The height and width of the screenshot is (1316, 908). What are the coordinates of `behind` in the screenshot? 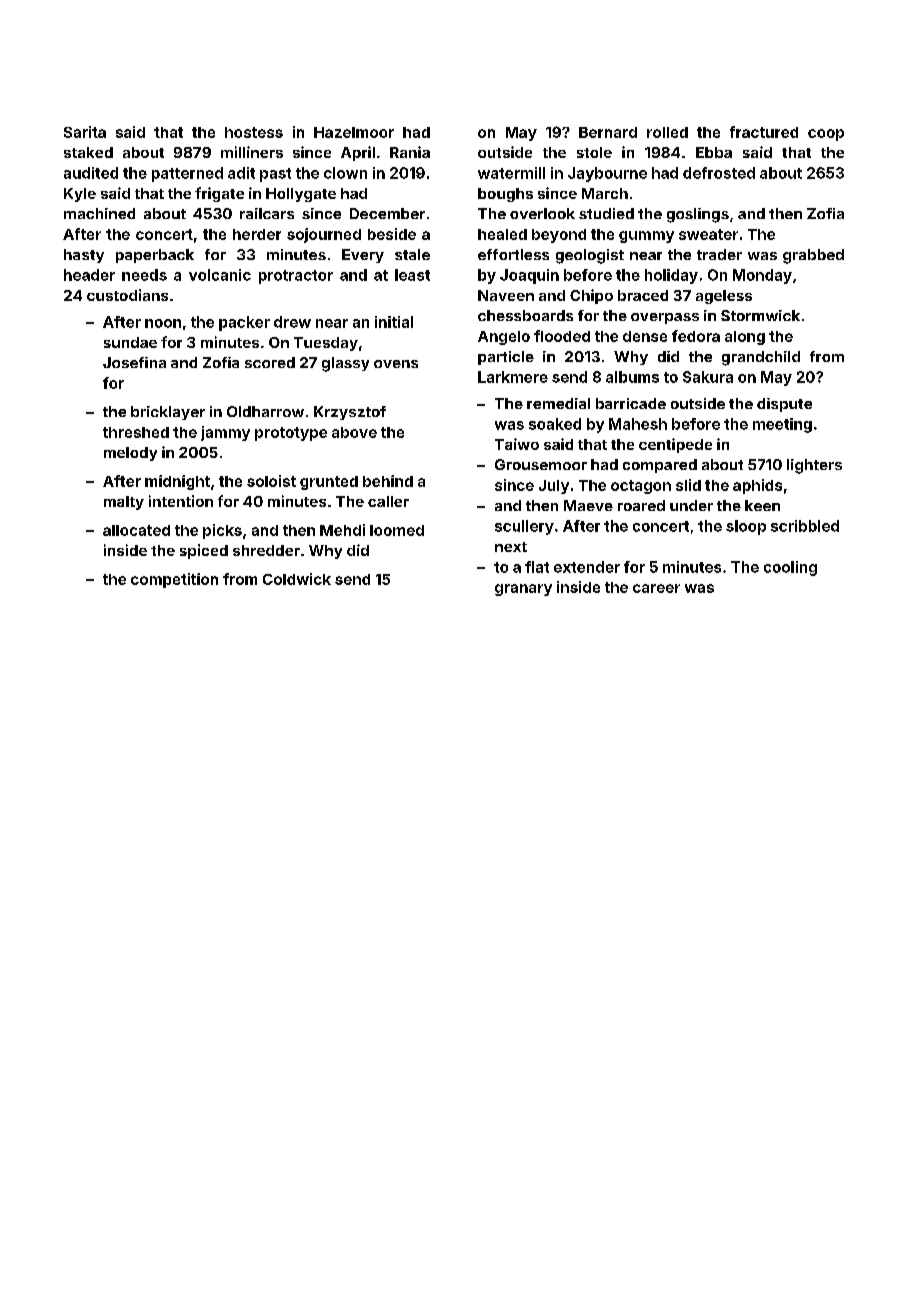 It's located at (388, 481).
